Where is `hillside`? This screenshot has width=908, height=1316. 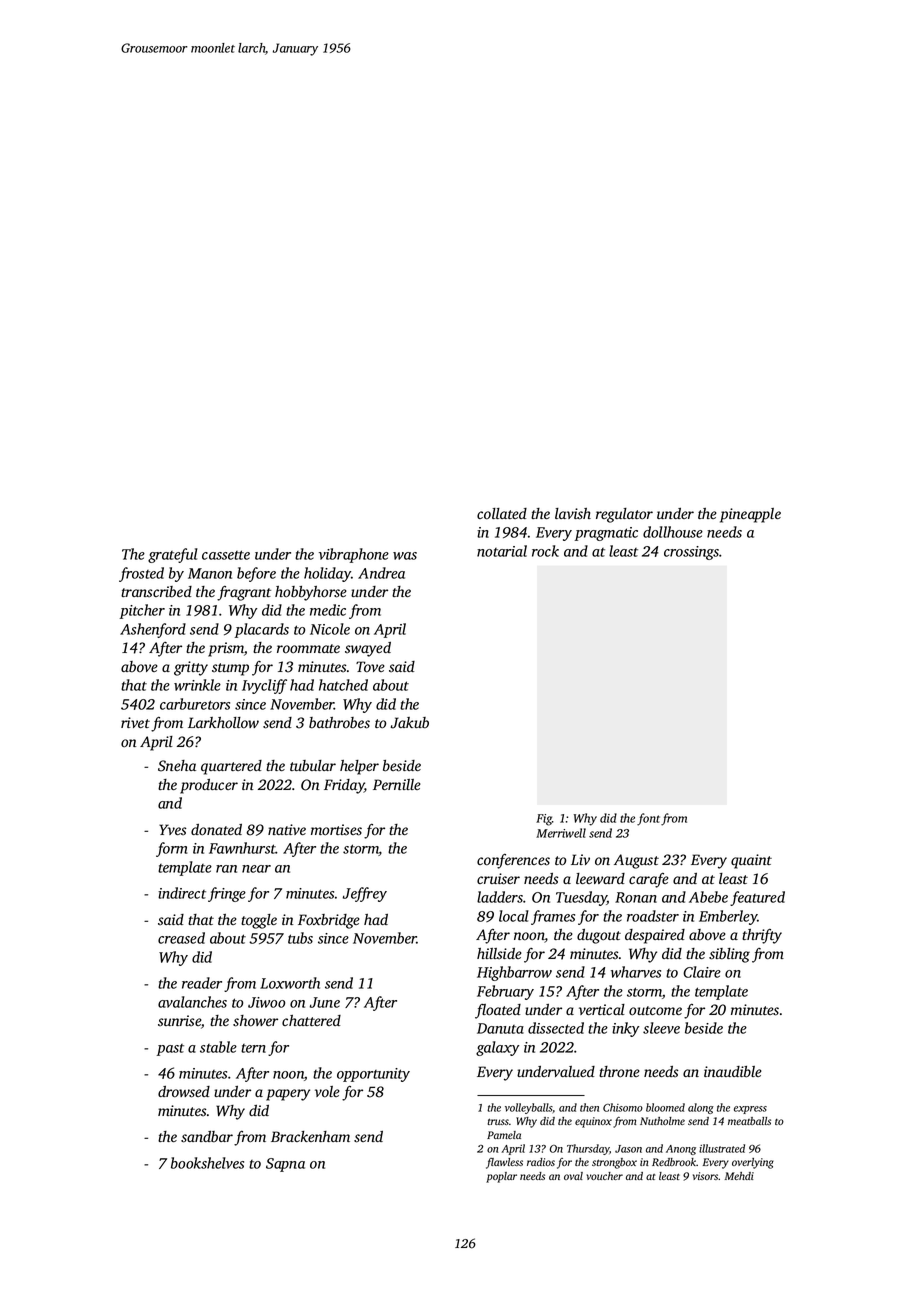
hillside is located at coordinates (499, 954).
